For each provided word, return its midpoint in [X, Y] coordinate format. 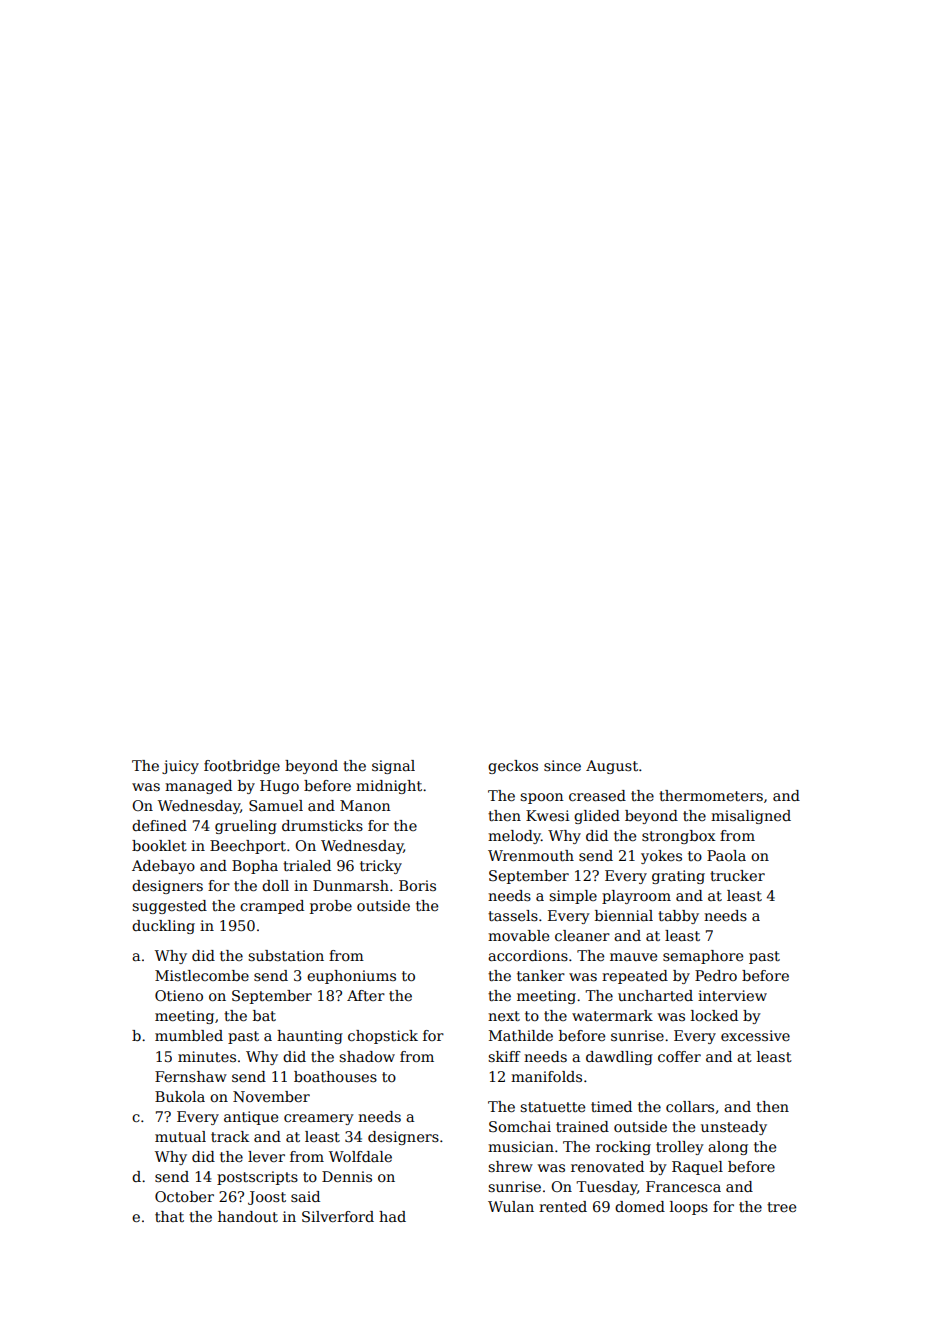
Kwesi [548, 815]
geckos [513, 767]
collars [690, 1106]
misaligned [751, 817]
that [169, 1216]
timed [611, 1106]
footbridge [242, 767]
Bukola [180, 1096]
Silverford [338, 1216]
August [612, 767]
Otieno [179, 995]
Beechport [248, 847]
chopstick [383, 1037]
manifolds [546, 1076]
